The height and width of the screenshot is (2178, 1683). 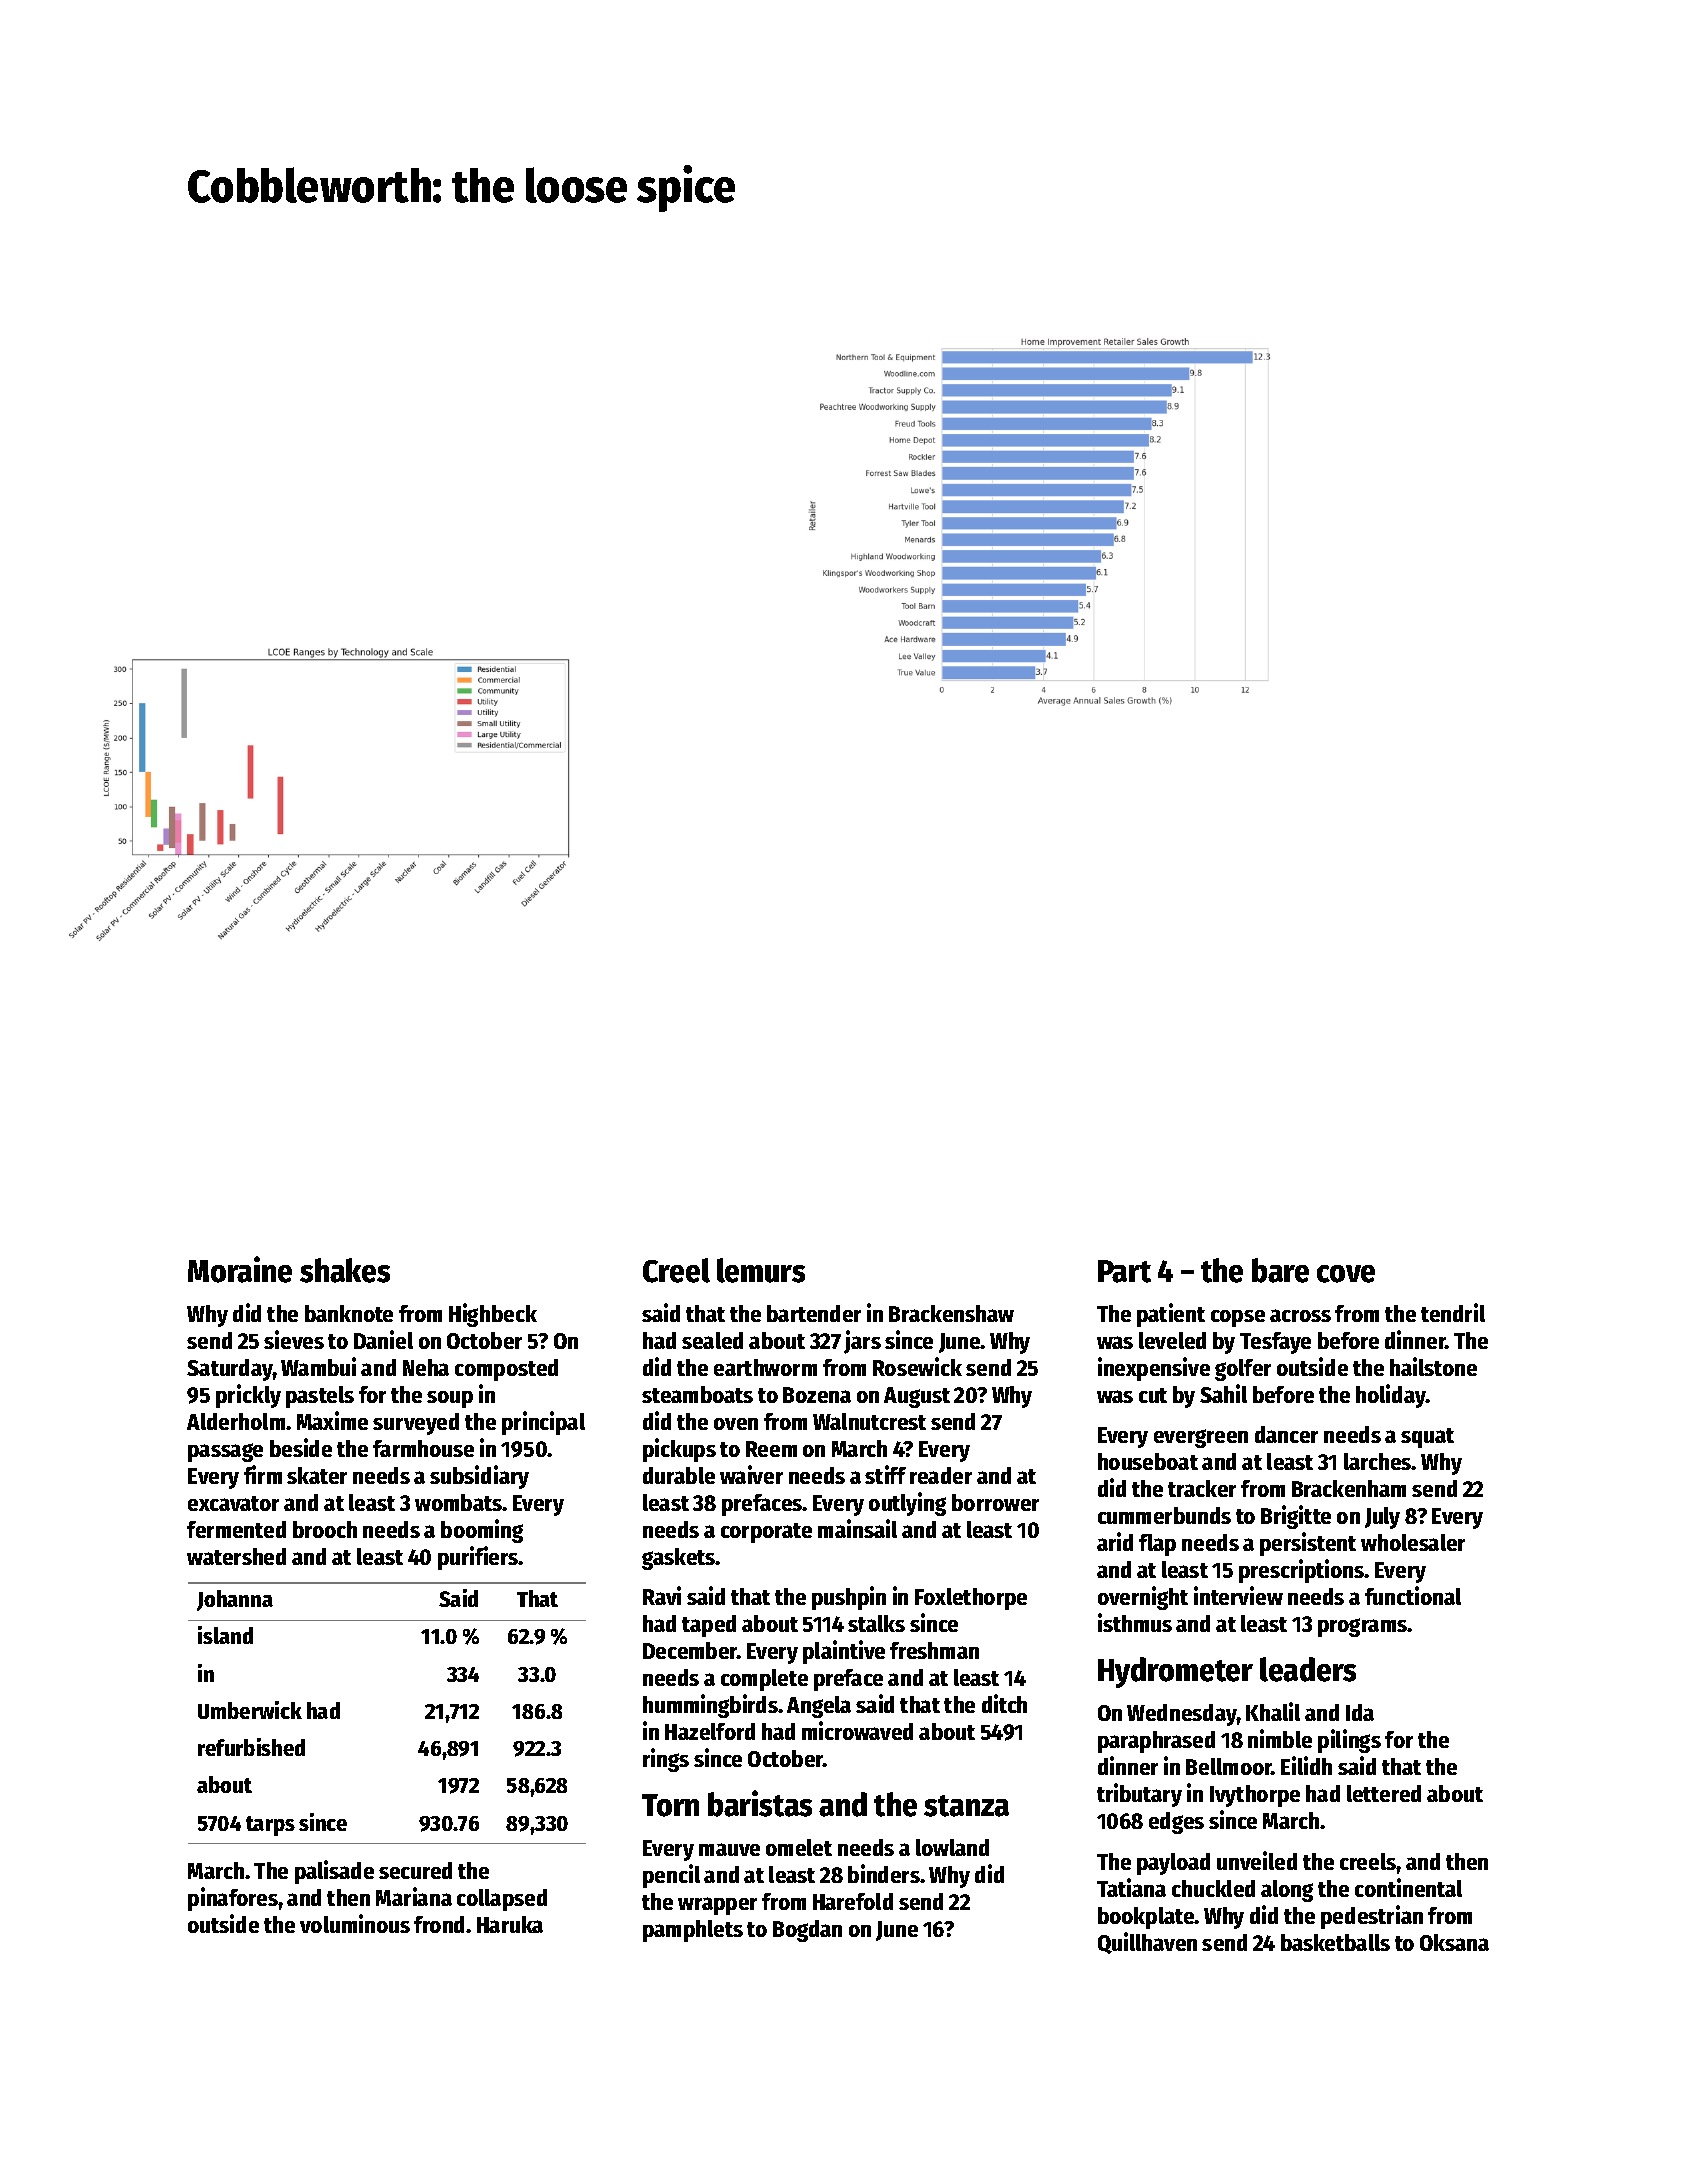 I want to click on plaintive, so click(x=844, y=1652).
